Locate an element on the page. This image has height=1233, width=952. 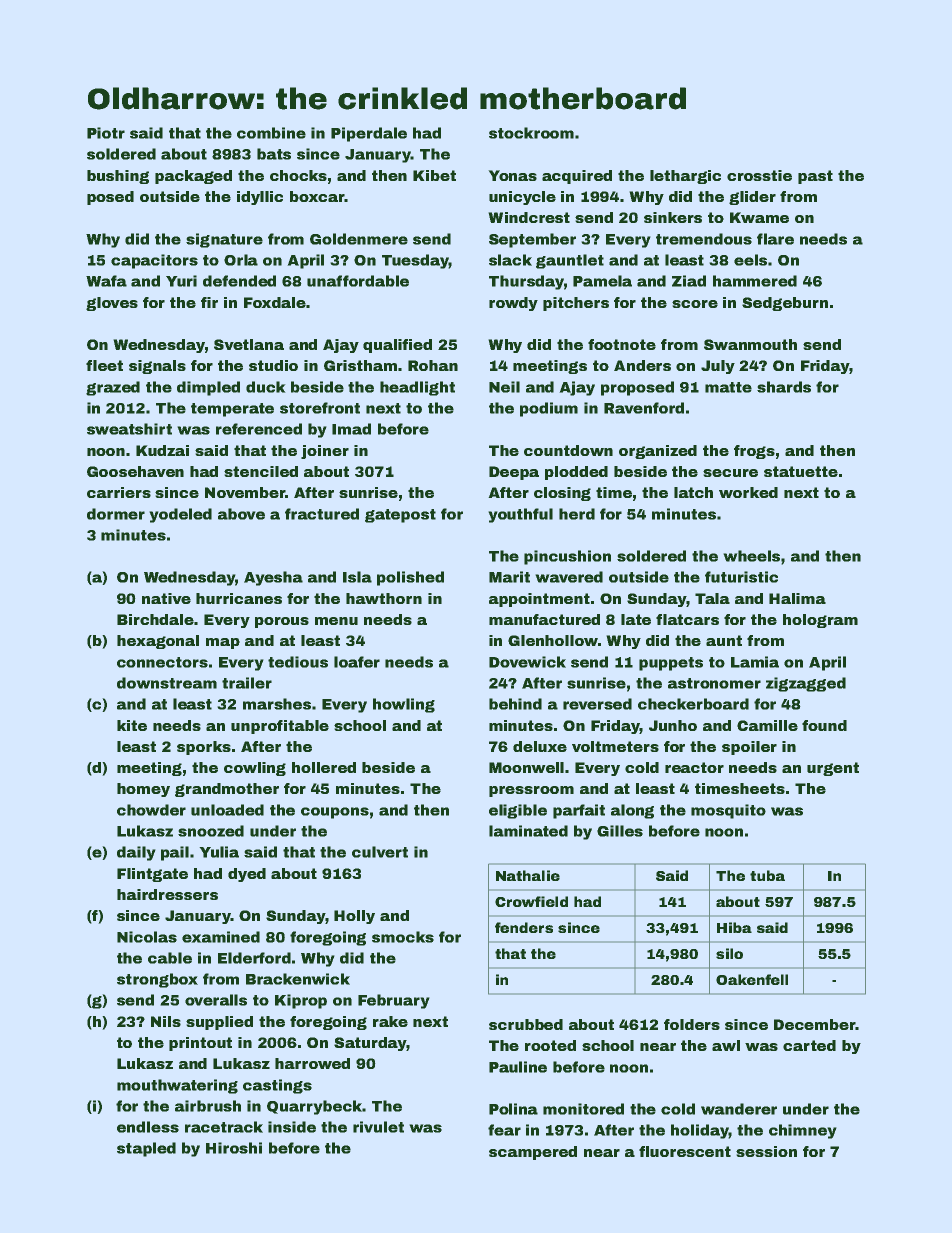
Piotr is located at coordinates (106, 133).
